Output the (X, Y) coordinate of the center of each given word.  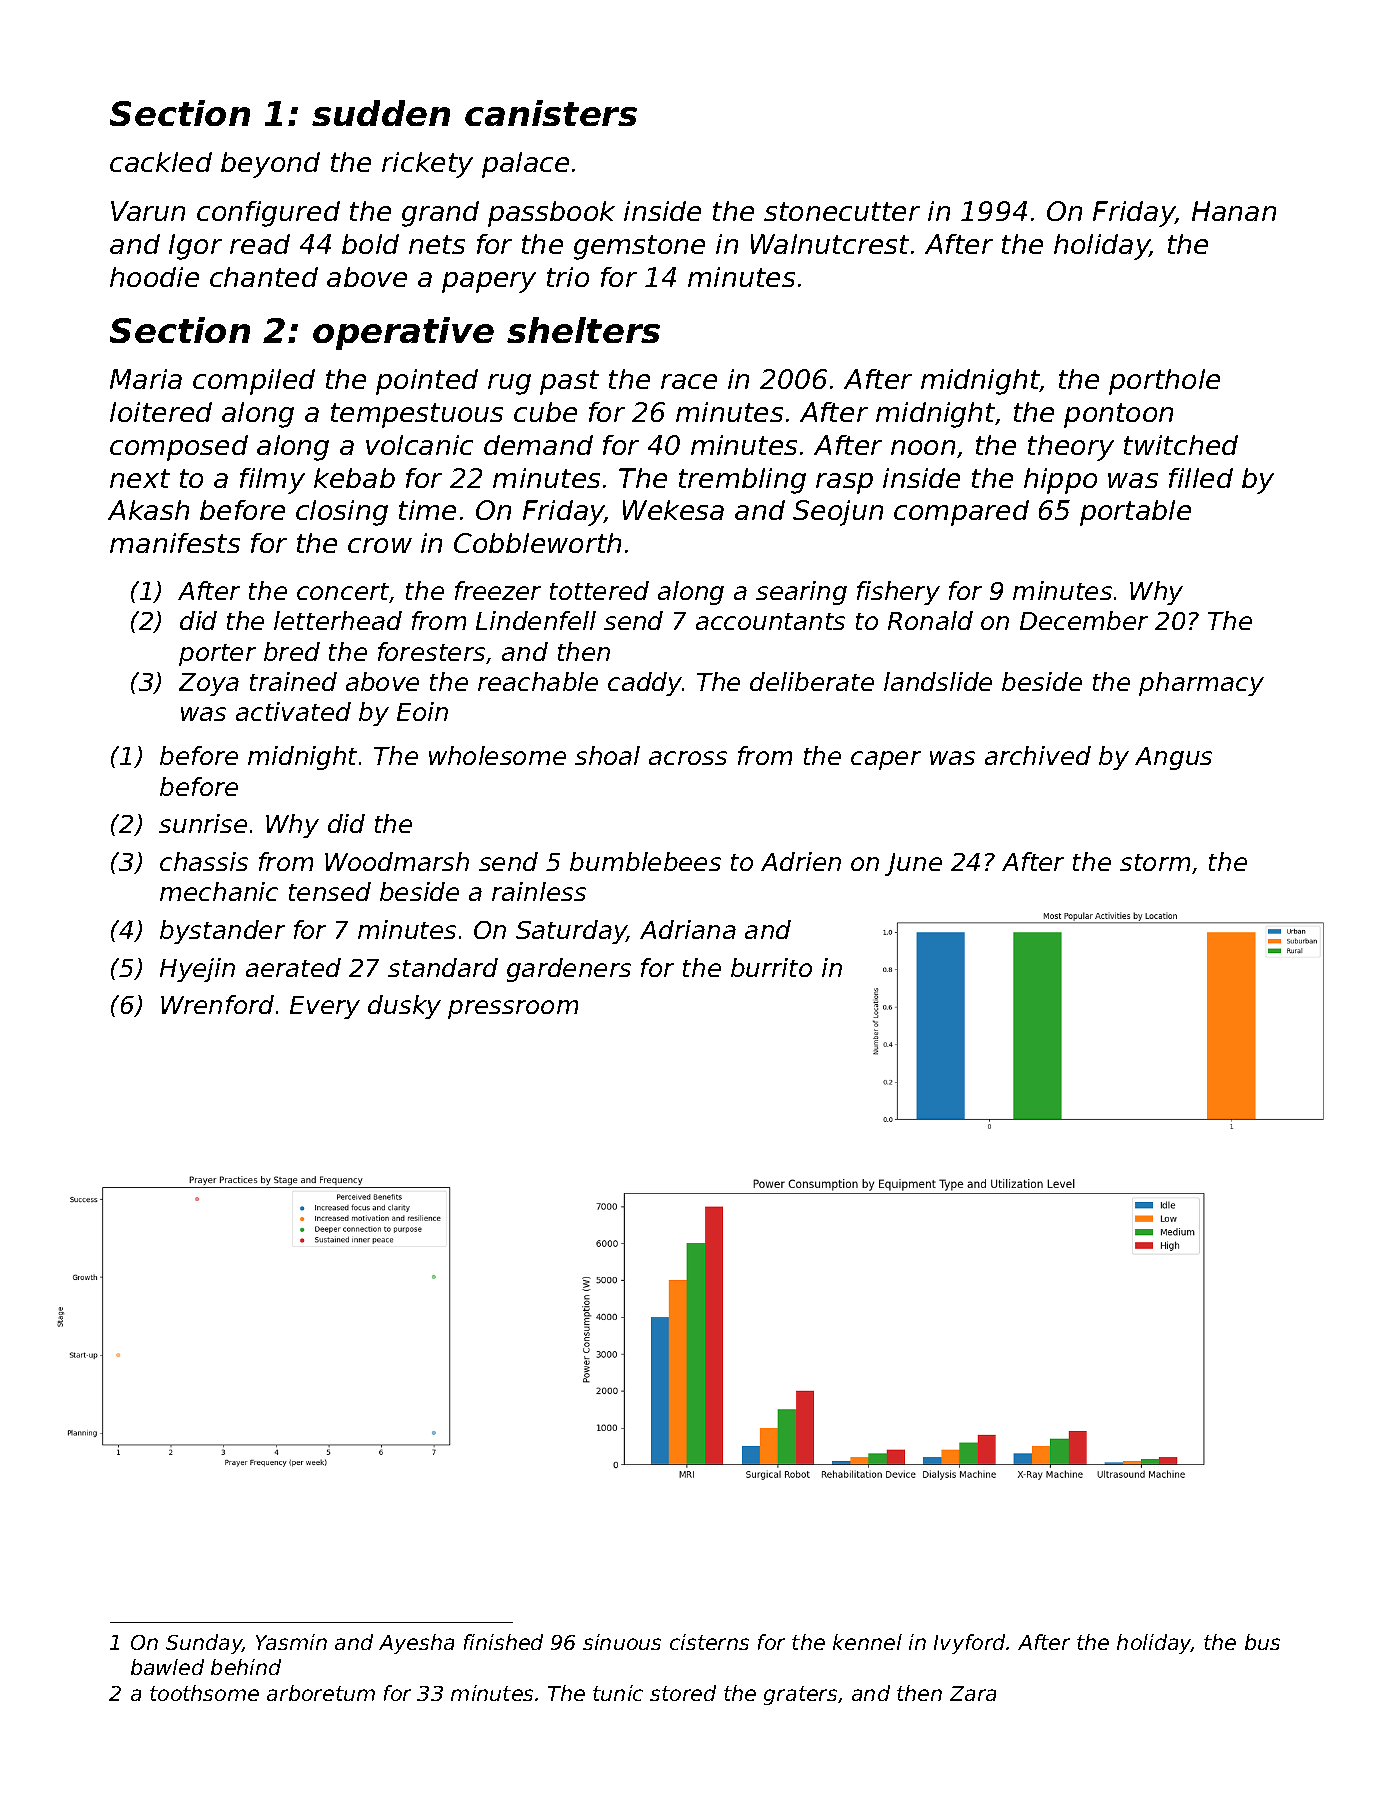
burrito (771, 967)
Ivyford (970, 1644)
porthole (1164, 382)
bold (370, 244)
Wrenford (217, 1004)
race (689, 381)
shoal (607, 755)
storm (1155, 862)
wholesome (497, 755)
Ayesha (416, 1644)
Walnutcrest (830, 244)
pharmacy (1201, 684)
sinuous (622, 1642)
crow (380, 545)
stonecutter (842, 211)
